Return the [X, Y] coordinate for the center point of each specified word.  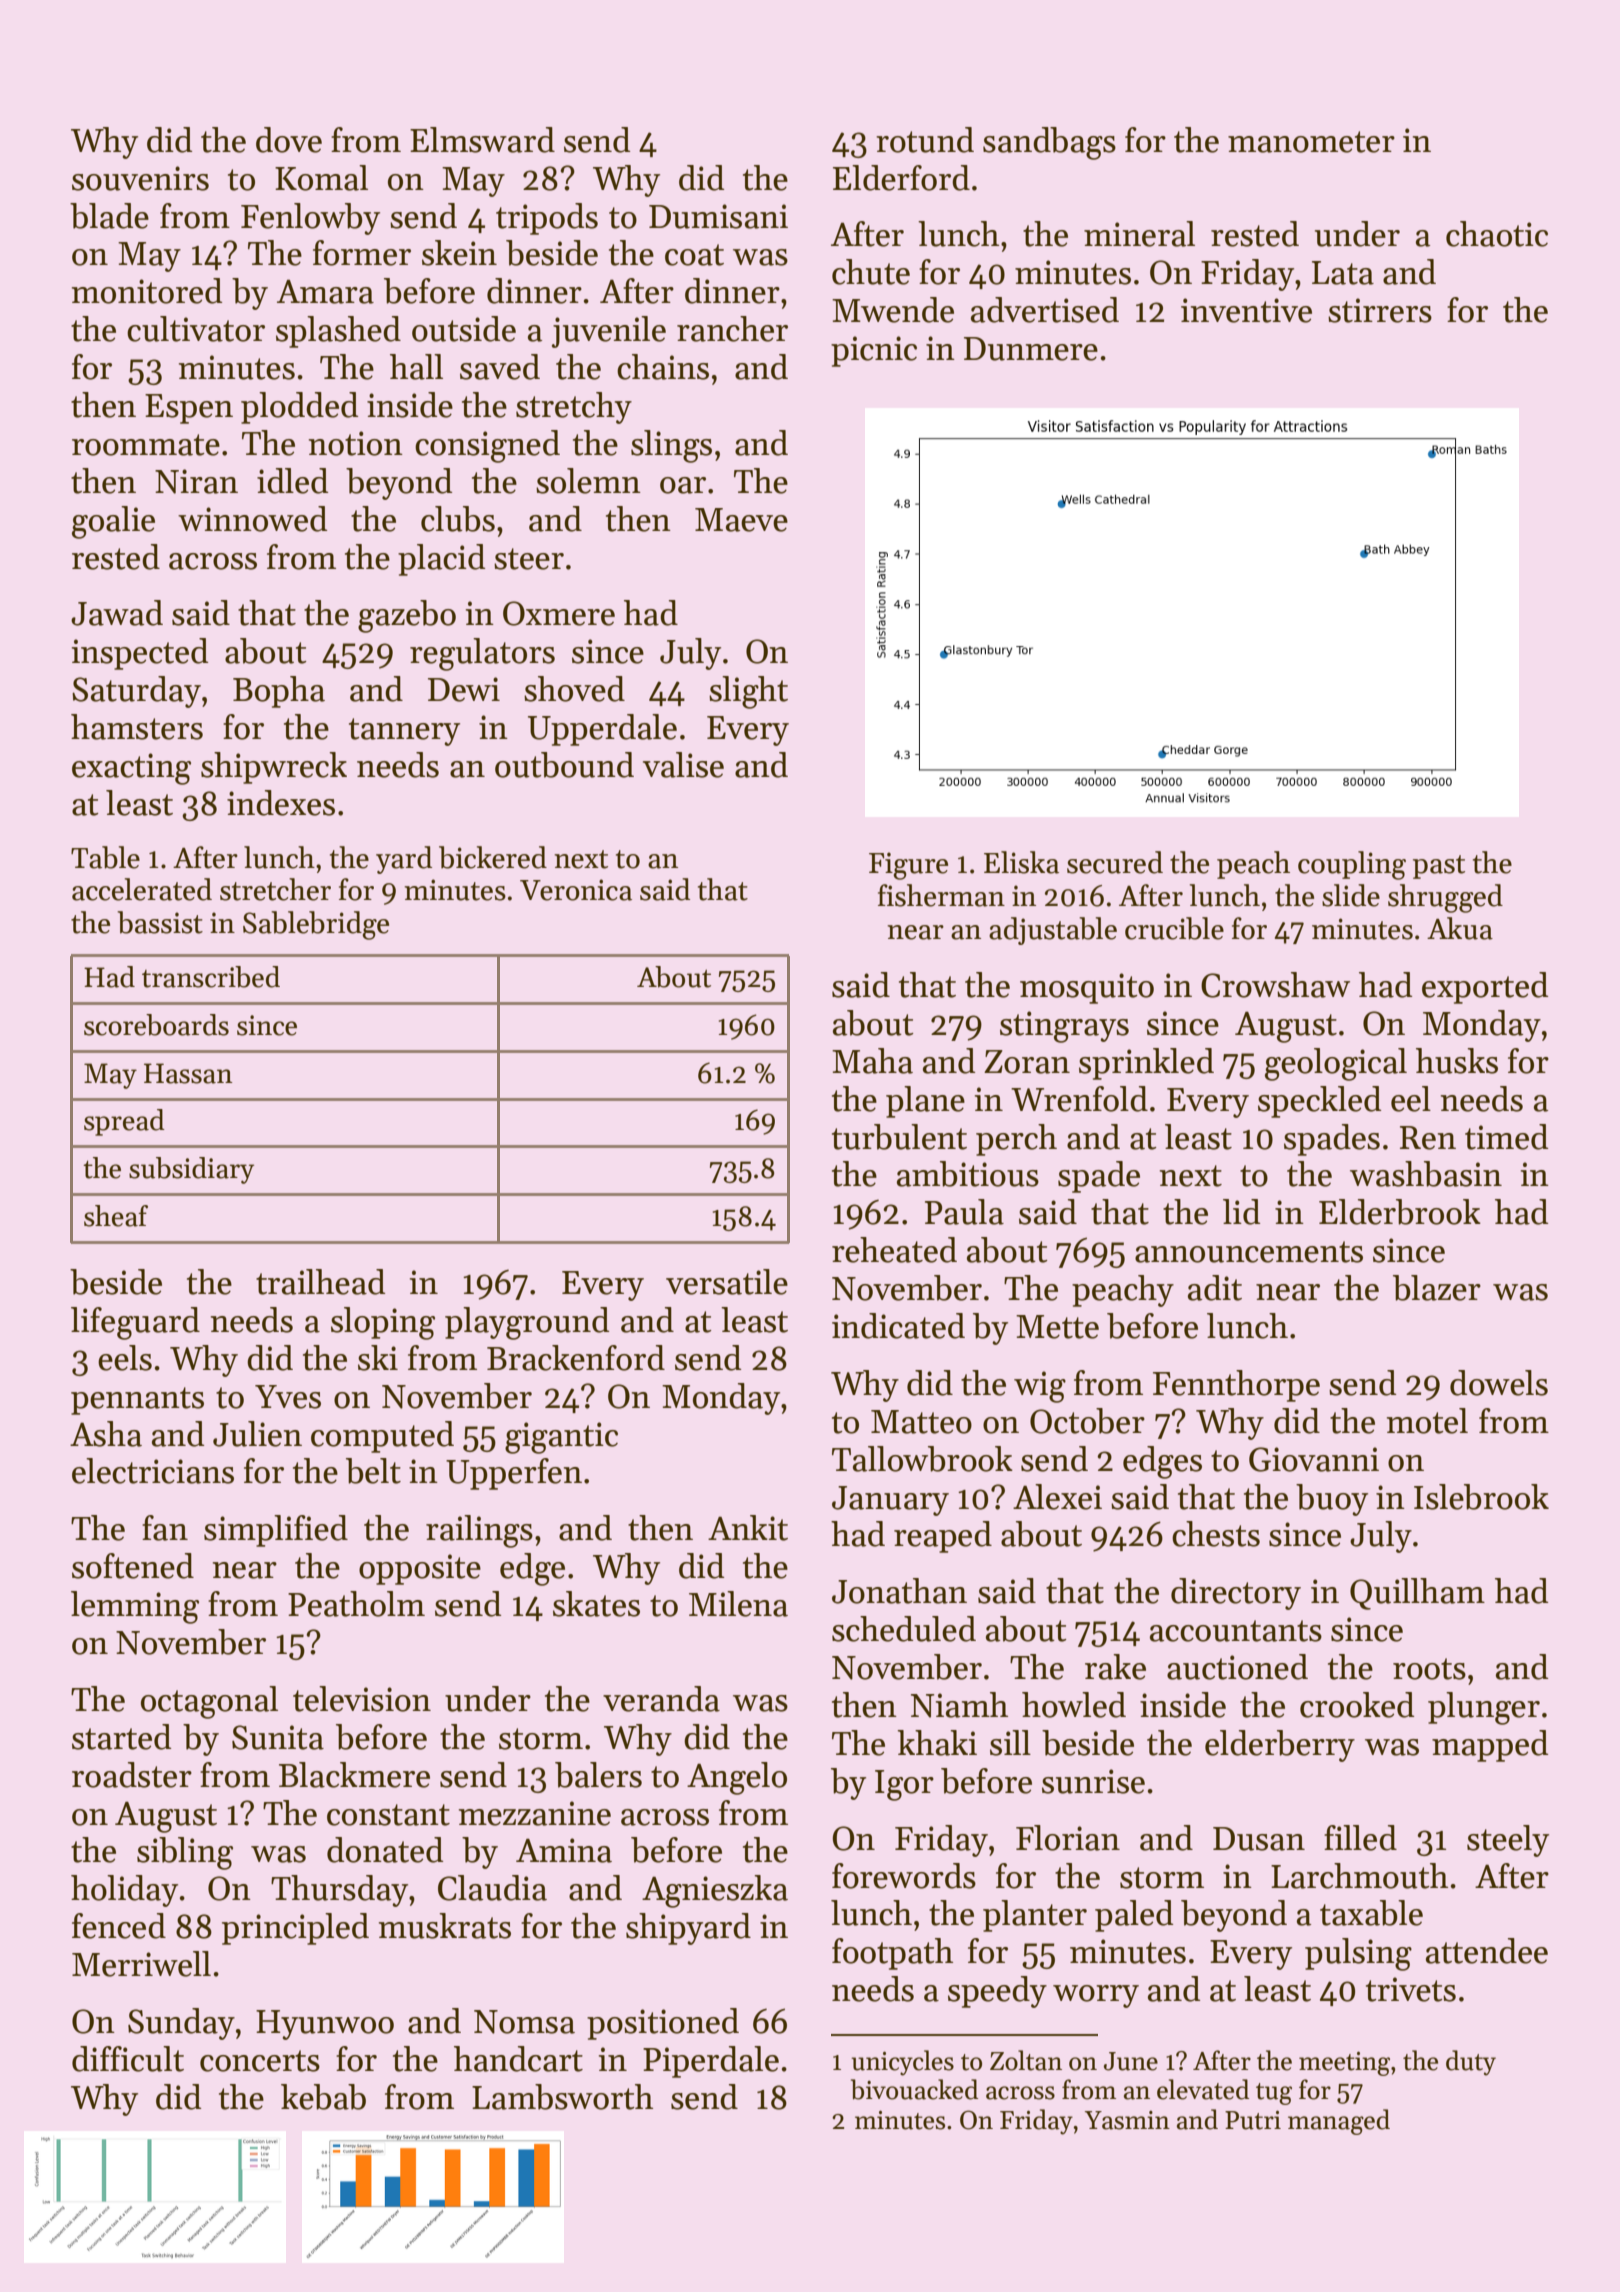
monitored [147, 291]
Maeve [741, 520]
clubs [458, 519]
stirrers [1380, 310]
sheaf [116, 1216]
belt [373, 1471]
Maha [872, 1061]
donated [385, 1850]
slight [748, 692]
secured [1115, 862]
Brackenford [576, 1358]
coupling [1352, 865]
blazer [1437, 1288]
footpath [892, 1954]
